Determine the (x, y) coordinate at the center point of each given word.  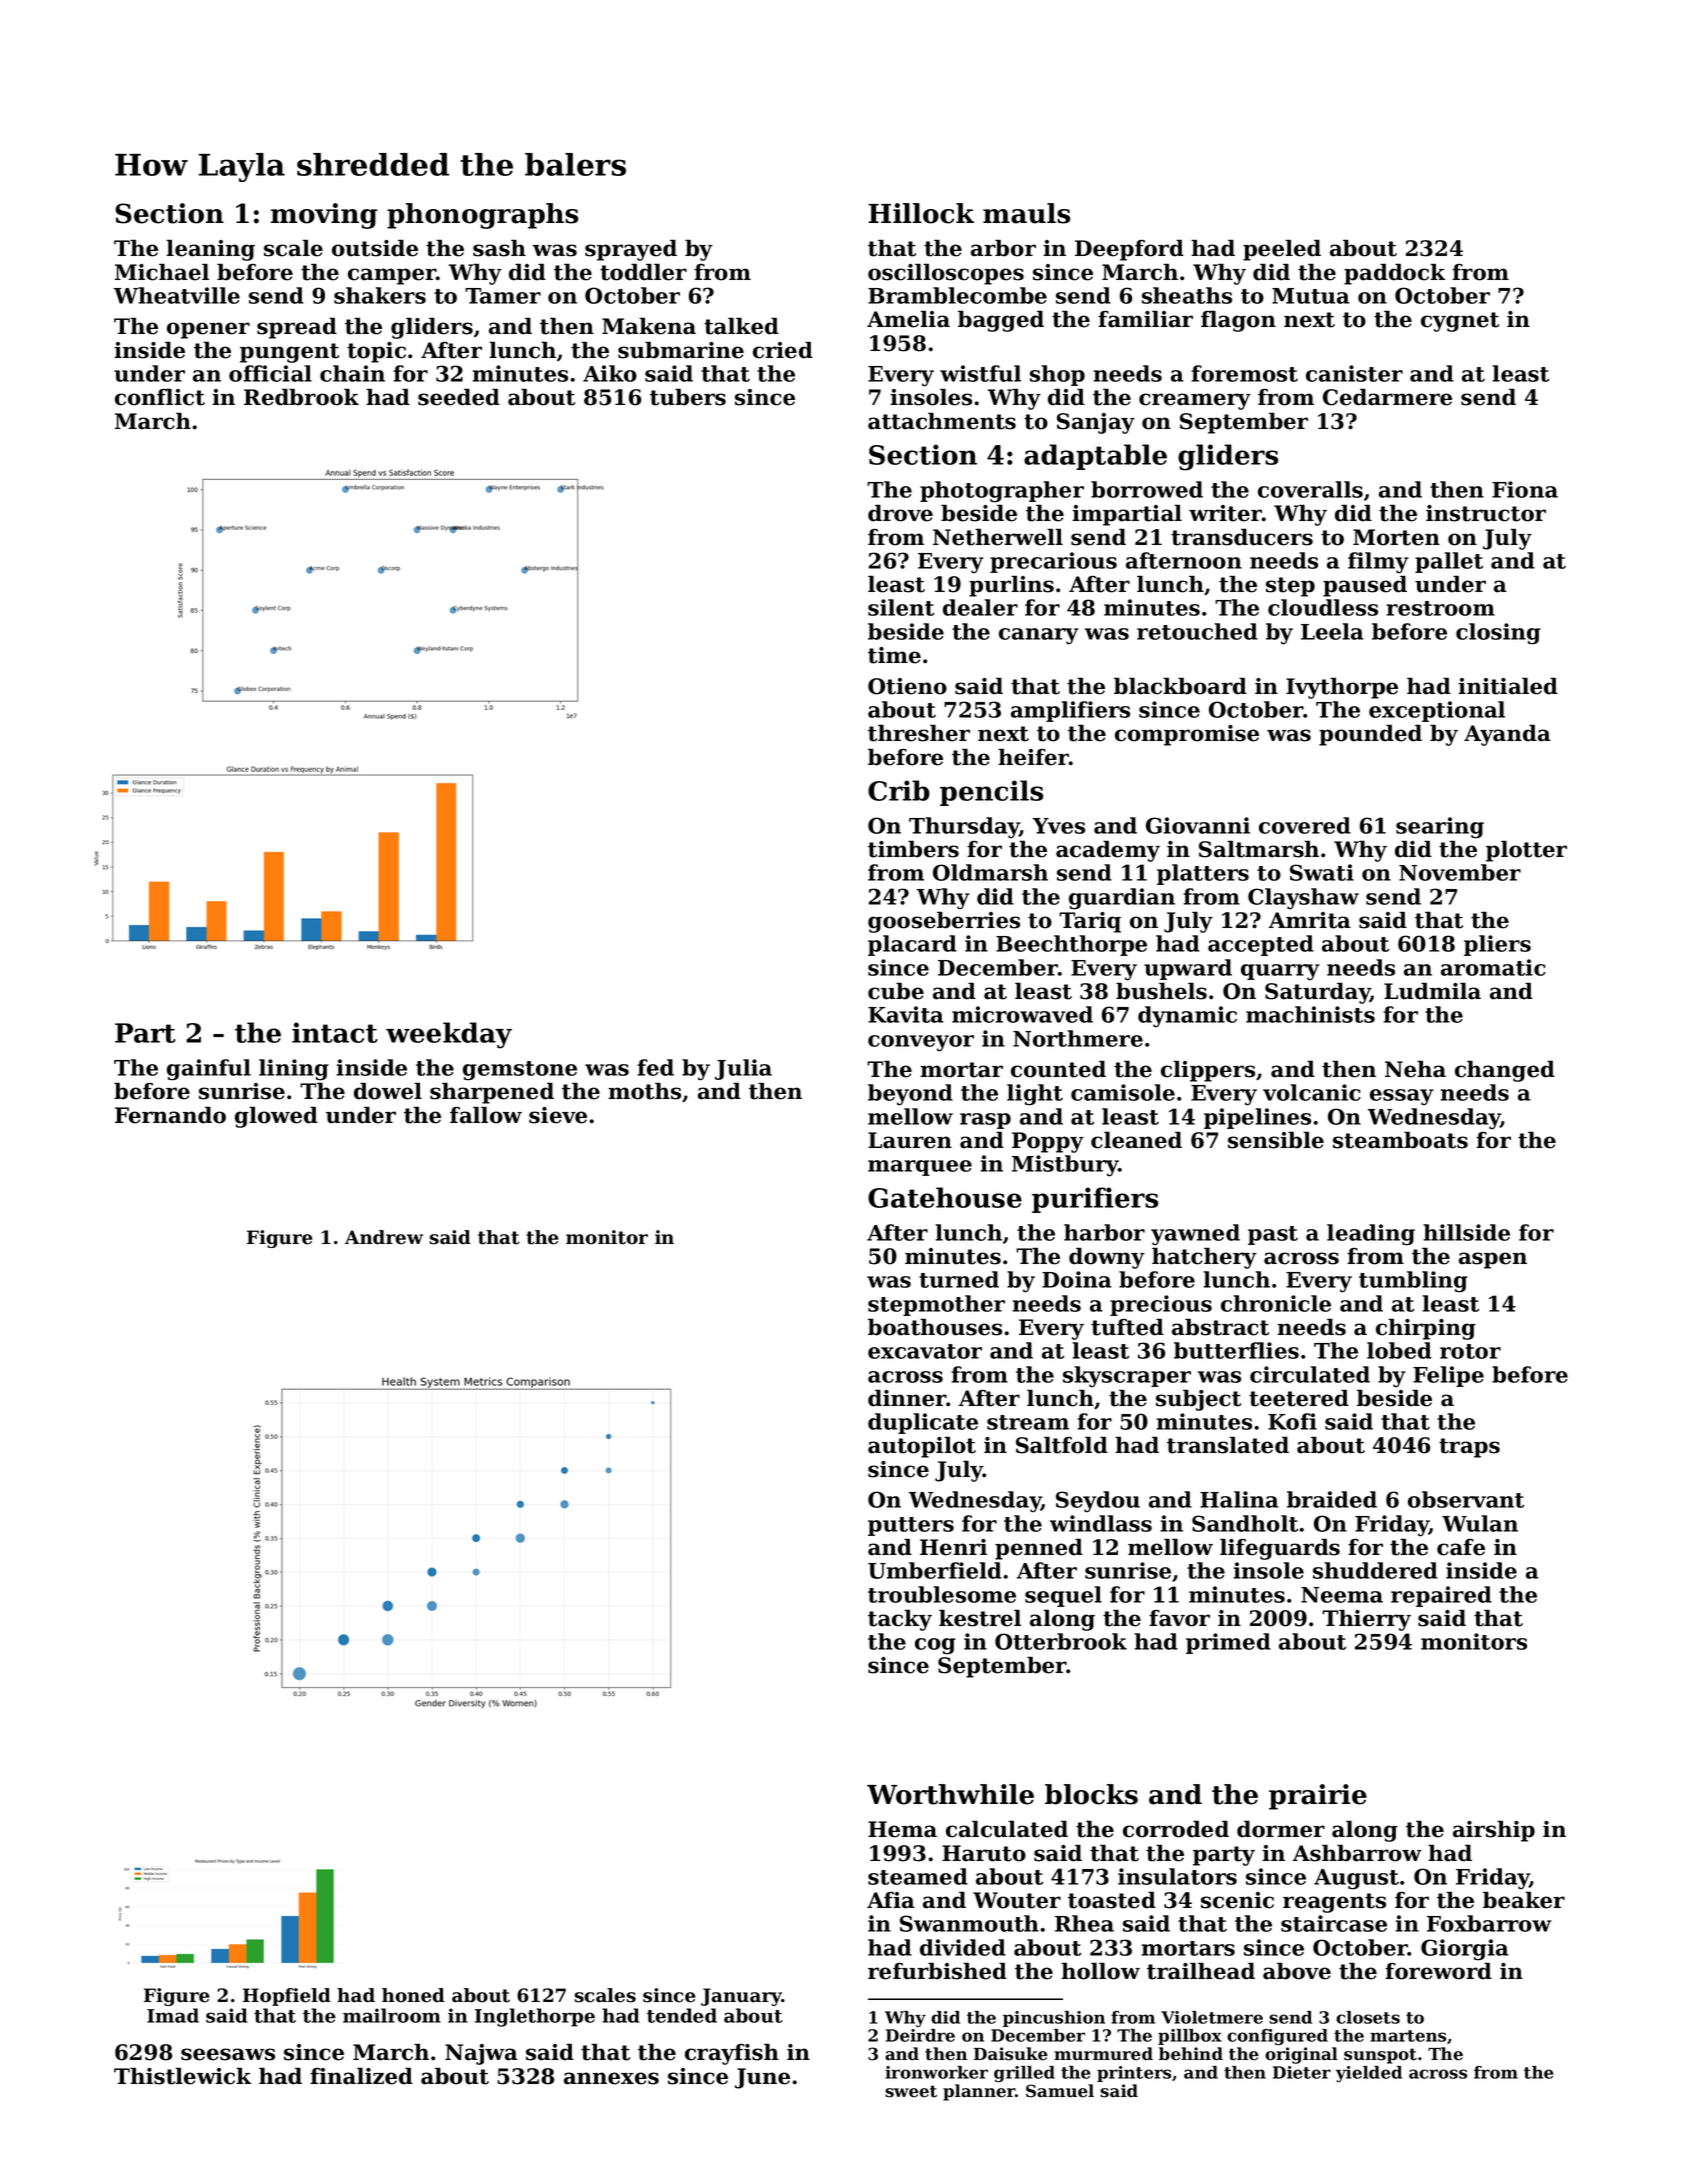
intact (335, 1032)
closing (1498, 634)
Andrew (384, 1237)
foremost (1244, 373)
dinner (907, 1398)
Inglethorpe (535, 2017)
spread (297, 328)
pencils (991, 793)
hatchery (1204, 1258)
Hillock (921, 213)
